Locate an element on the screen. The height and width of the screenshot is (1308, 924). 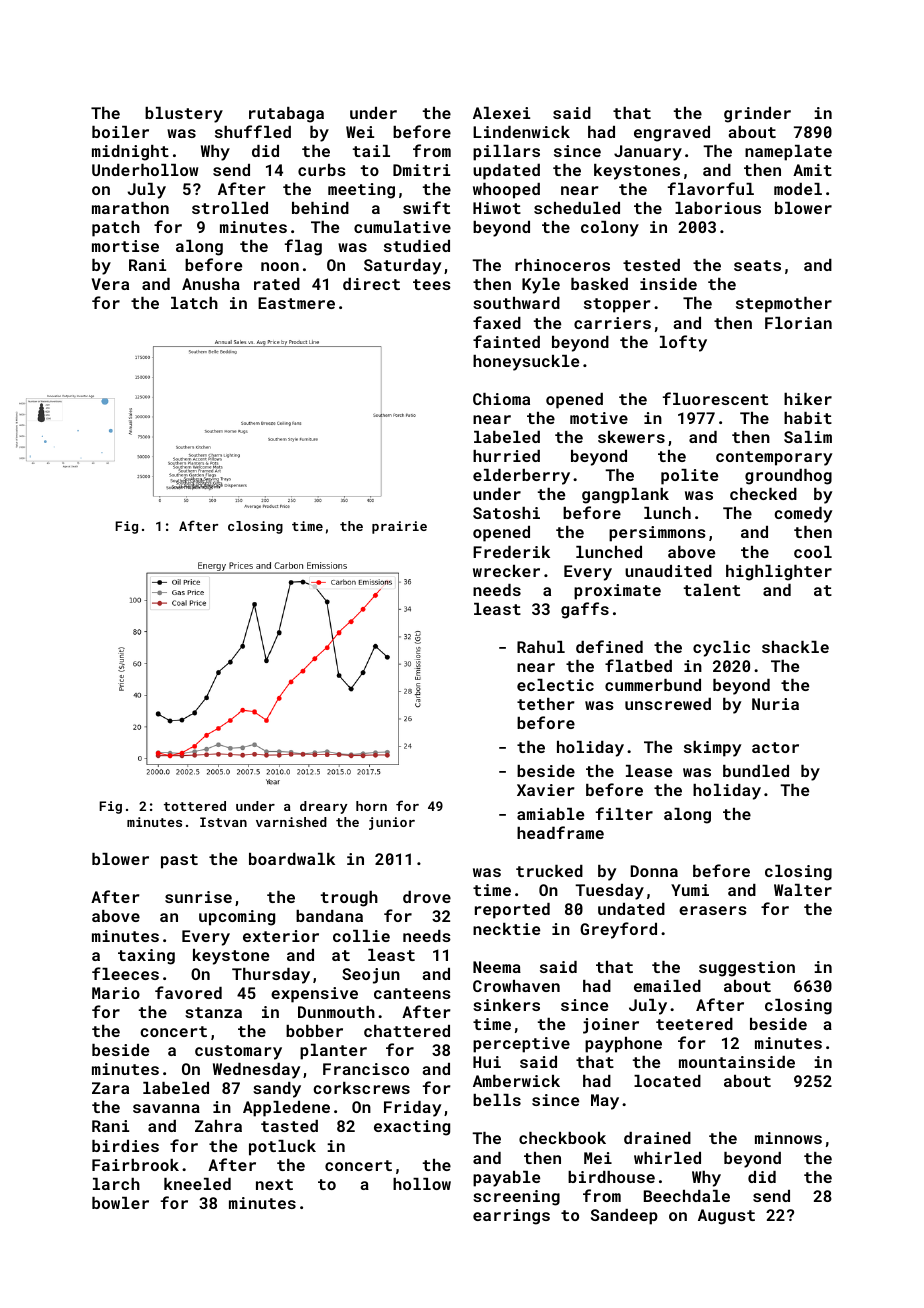
midnight is located at coordinates (130, 153).
